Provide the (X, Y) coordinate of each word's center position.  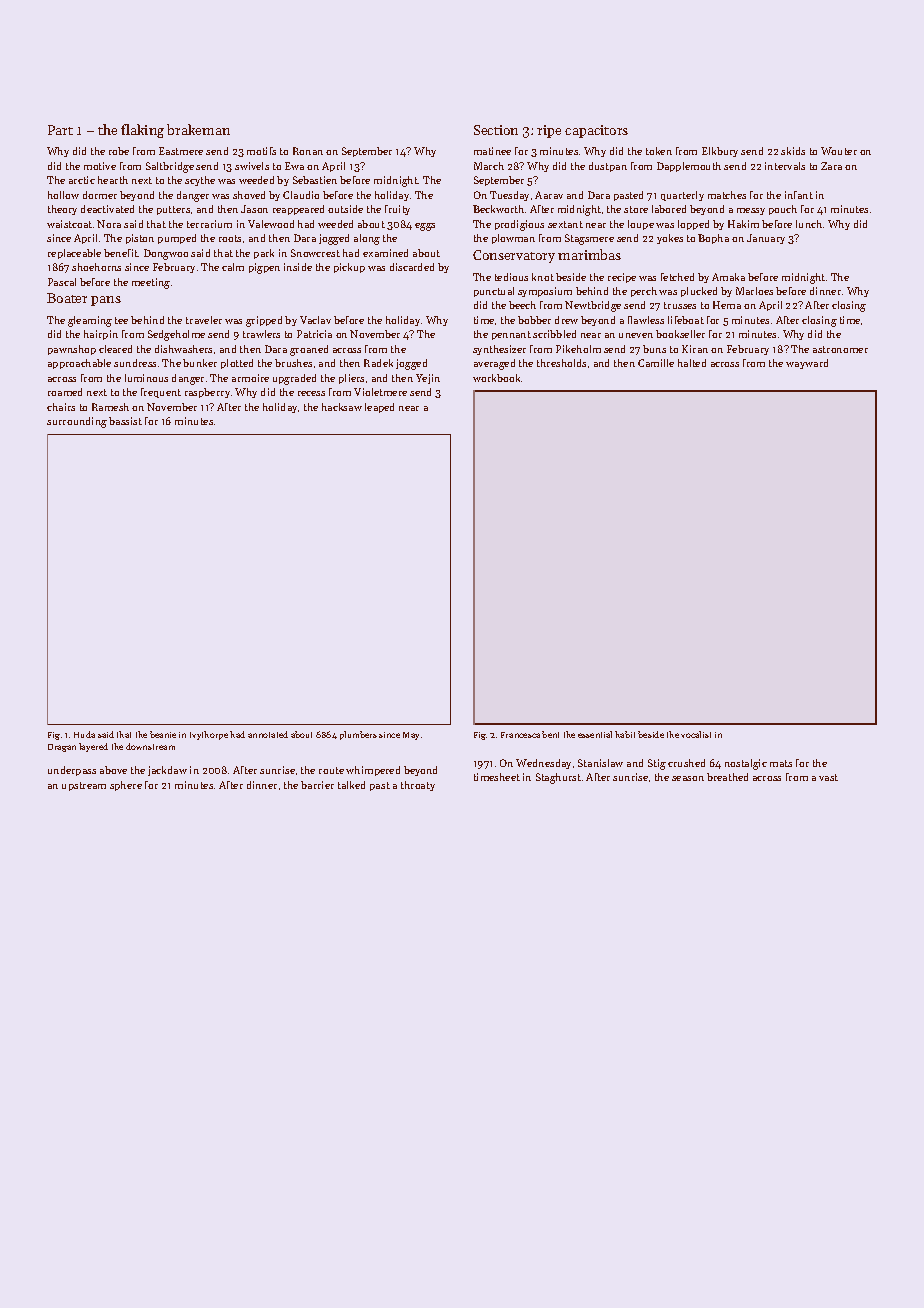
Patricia (314, 334)
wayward (807, 364)
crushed (686, 763)
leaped (379, 408)
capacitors (596, 131)
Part (60, 130)
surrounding (77, 422)
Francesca (520, 735)
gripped (264, 321)
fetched (677, 277)
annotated (268, 734)
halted (692, 363)
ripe (549, 131)
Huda (84, 734)
